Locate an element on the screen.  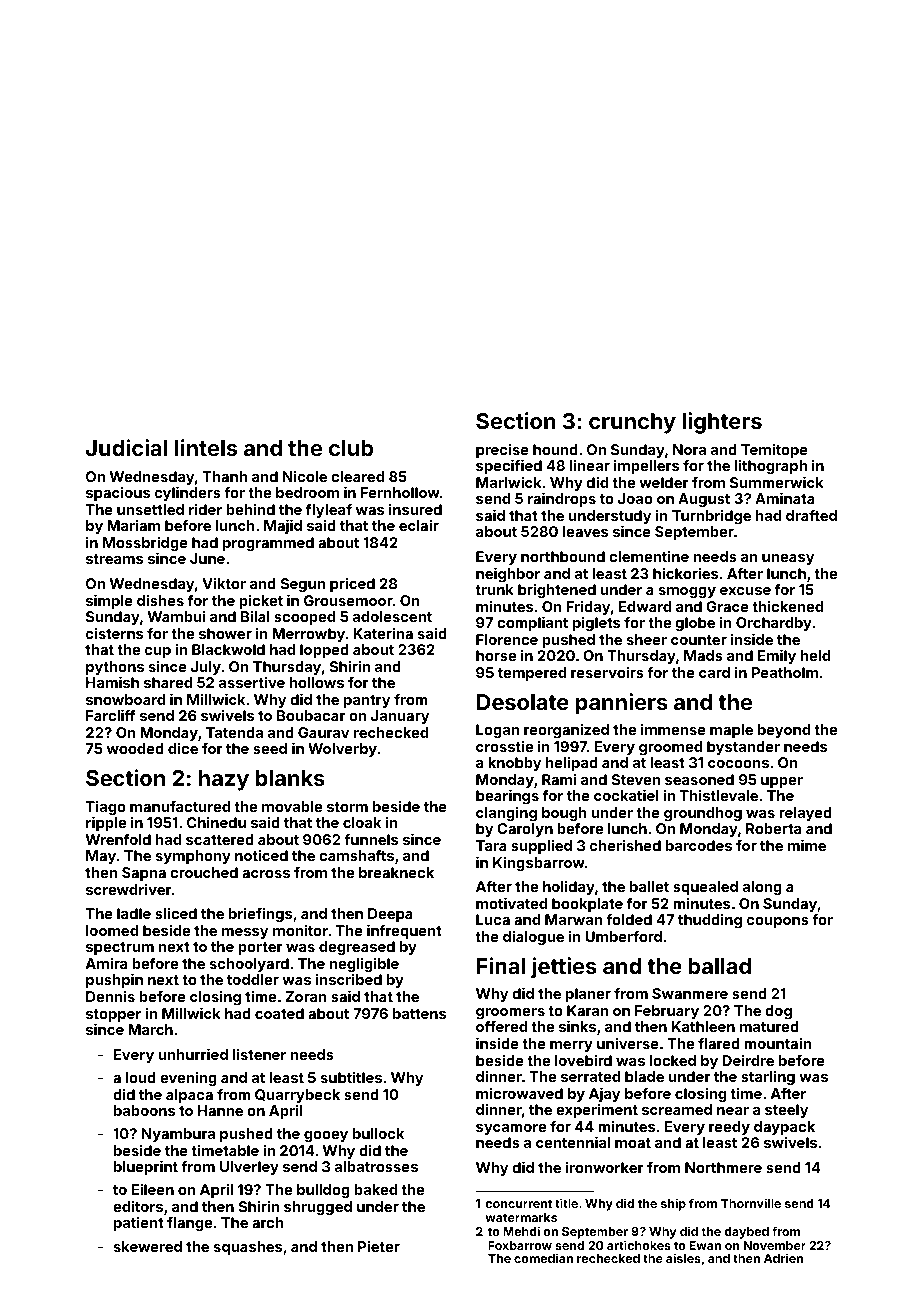
manufactured is located at coordinates (180, 806).
